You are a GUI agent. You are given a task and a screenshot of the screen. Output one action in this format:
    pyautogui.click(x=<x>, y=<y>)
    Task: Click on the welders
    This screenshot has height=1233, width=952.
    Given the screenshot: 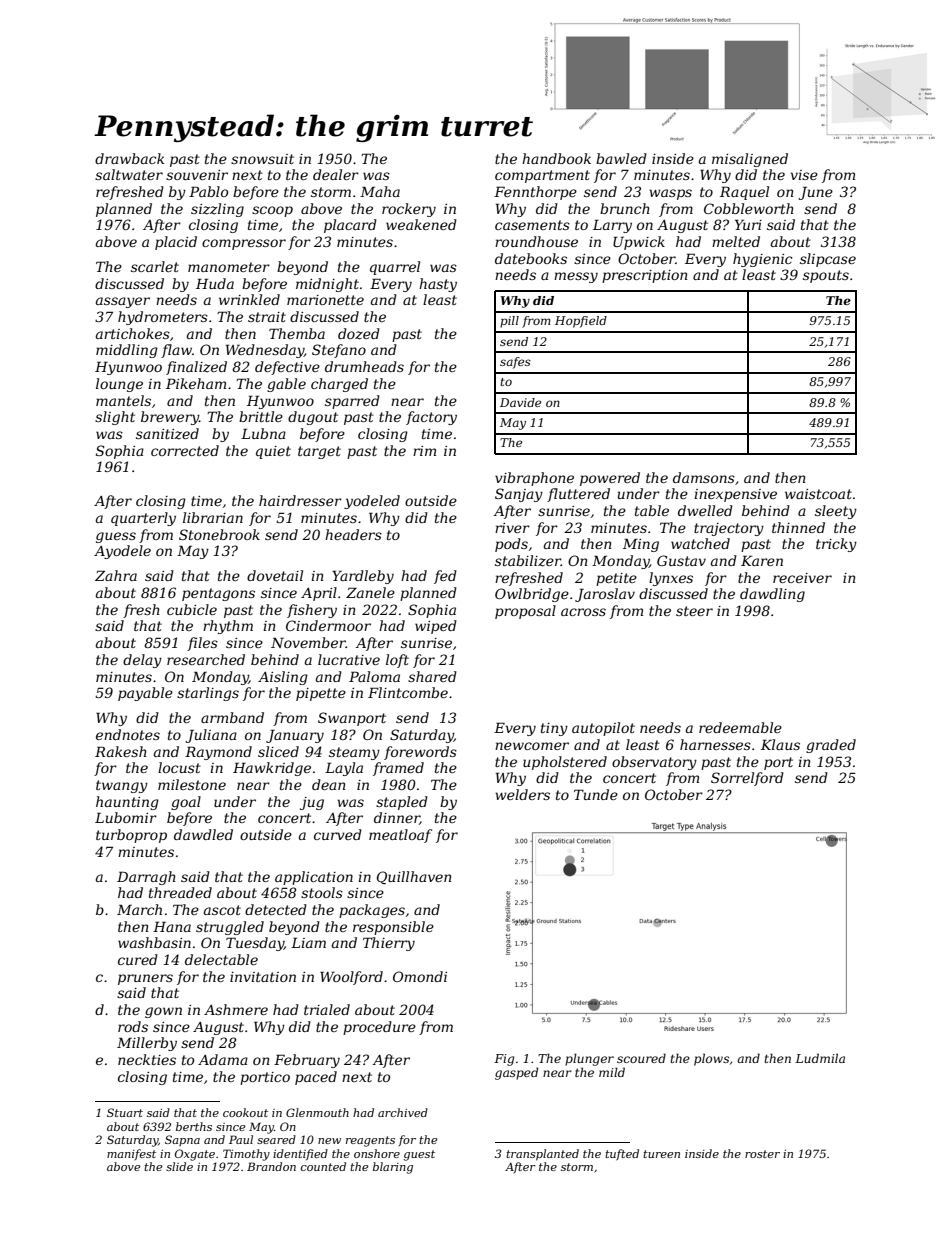 What is the action you would take?
    pyautogui.click(x=522, y=794)
